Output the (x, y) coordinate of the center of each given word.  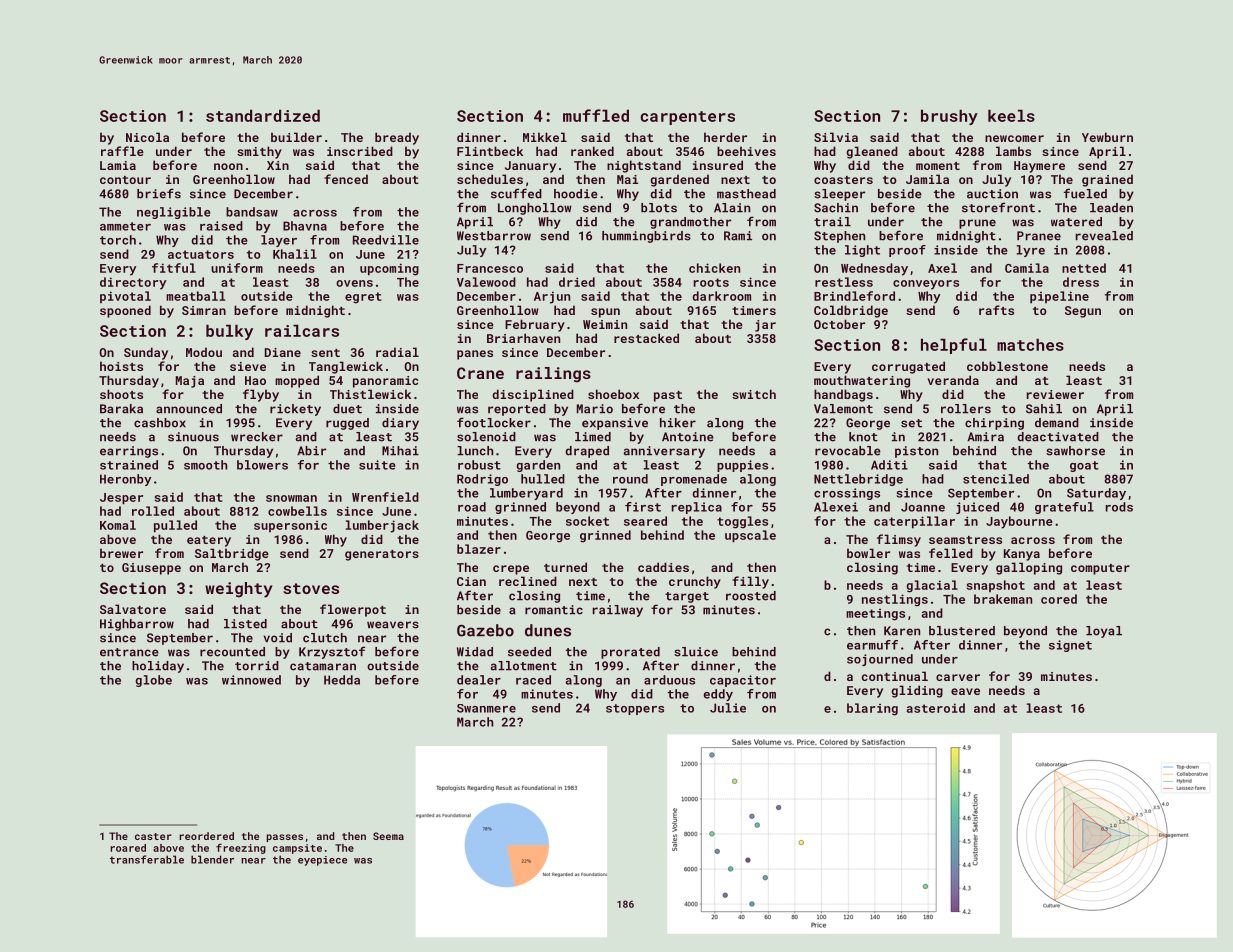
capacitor (743, 681)
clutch (325, 638)
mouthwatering (862, 381)
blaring (872, 709)
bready (397, 138)
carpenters (687, 118)
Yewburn (1107, 137)
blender (212, 859)
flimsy (899, 540)
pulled (175, 526)
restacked (646, 338)
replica (697, 508)
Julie (728, 708)
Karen (902, 631)
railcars (302, 330)
